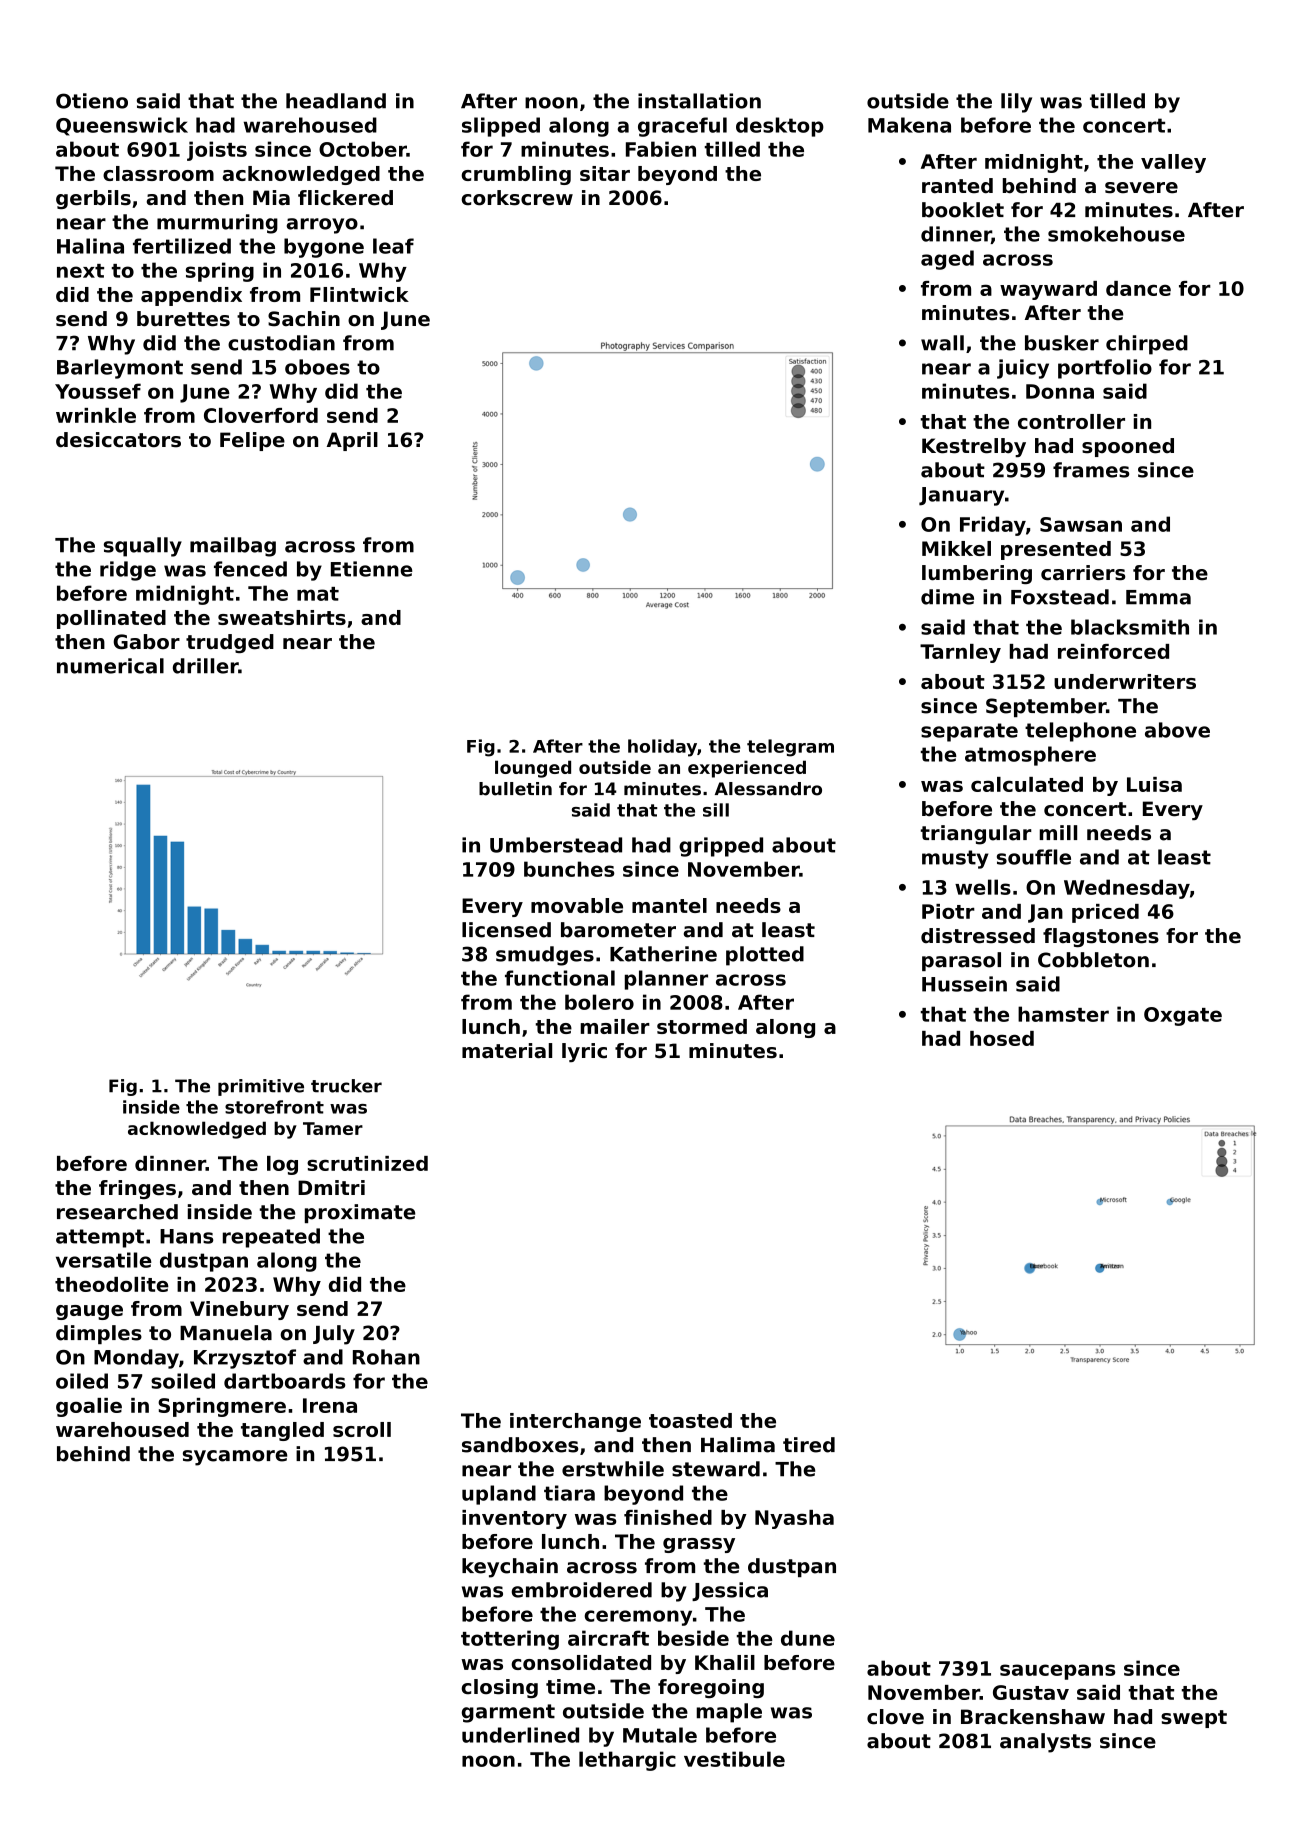  Describe the element at coordinates (359, 294) in the screenshot. I see `Flintwick` at that location.
